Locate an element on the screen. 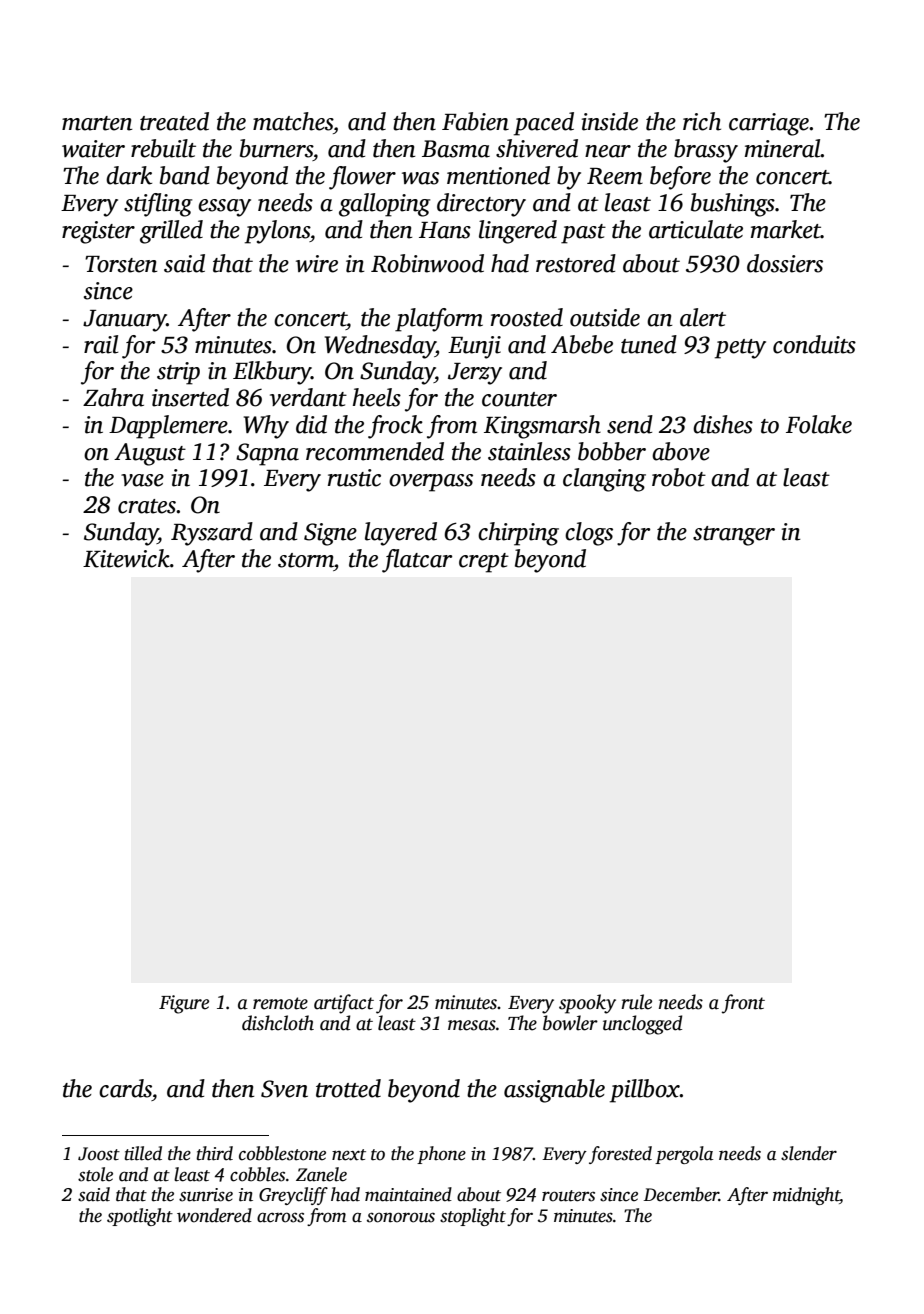  stranger is located at coordinates (734, 536).
